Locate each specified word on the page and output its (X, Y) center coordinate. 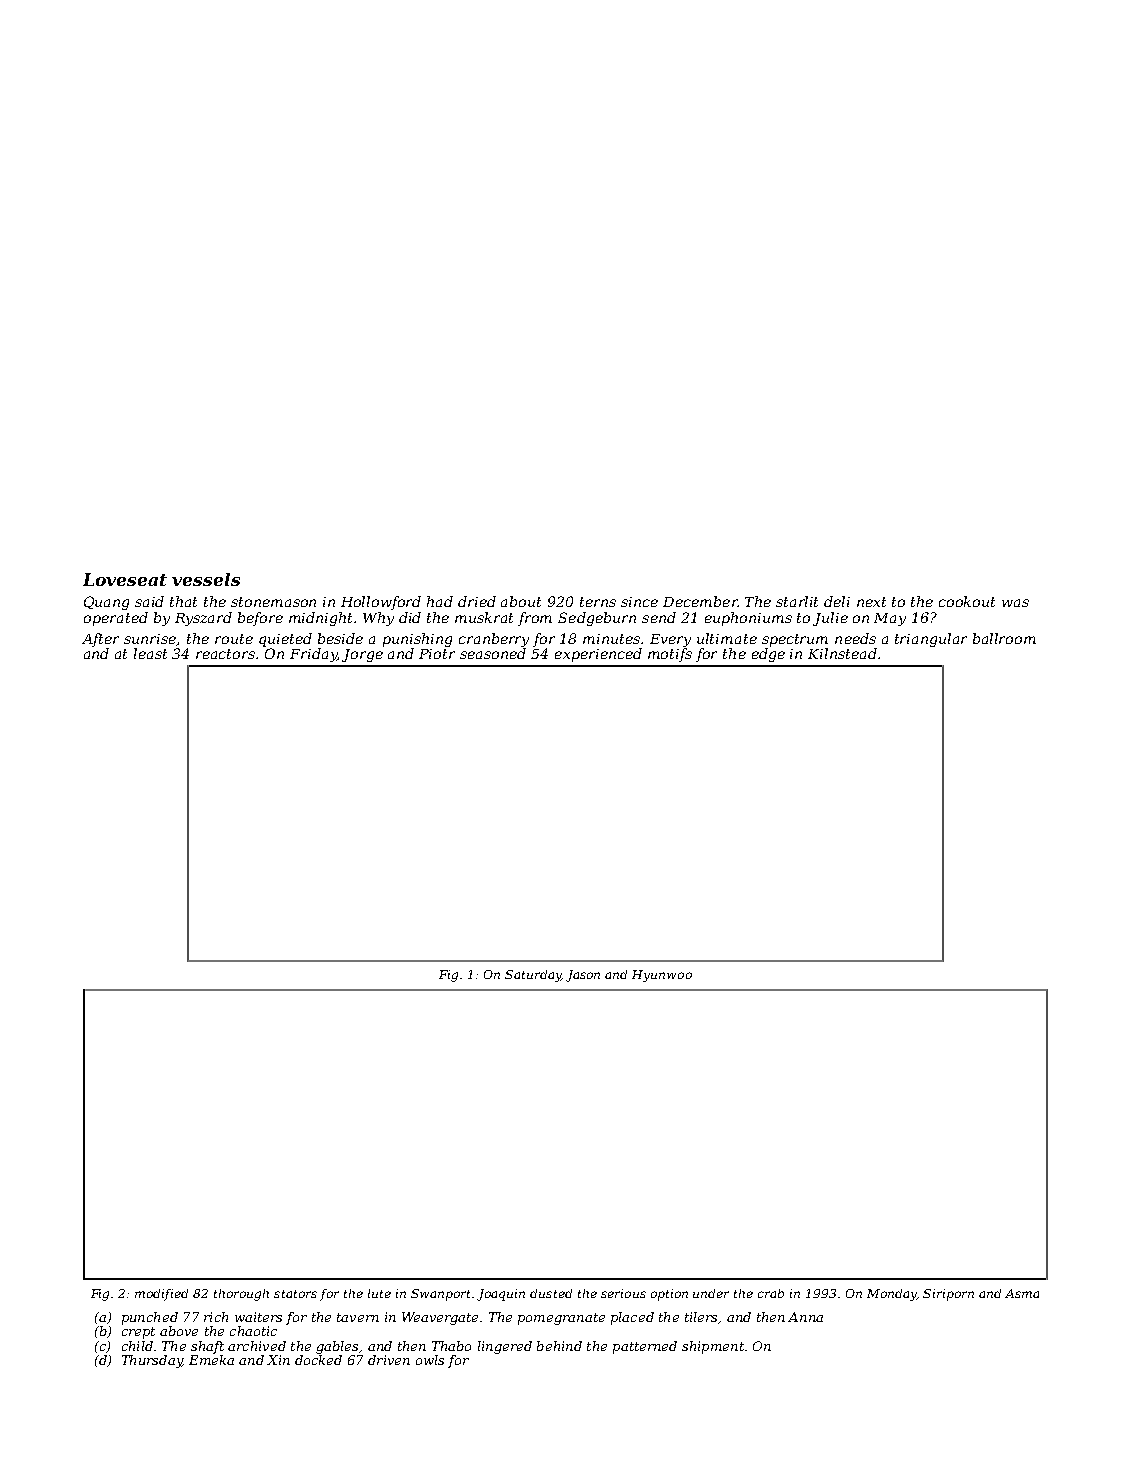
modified (161, 1295)
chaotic (253, 1331)
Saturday (533, 976)
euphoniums (748, 619)
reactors (225, 654)
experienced (598, 655)
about (521, 601)
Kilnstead (842, 653)
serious (623, 1293)
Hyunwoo (662, 976)
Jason (583, 976)
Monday (892, 1295)
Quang (106, 603)
